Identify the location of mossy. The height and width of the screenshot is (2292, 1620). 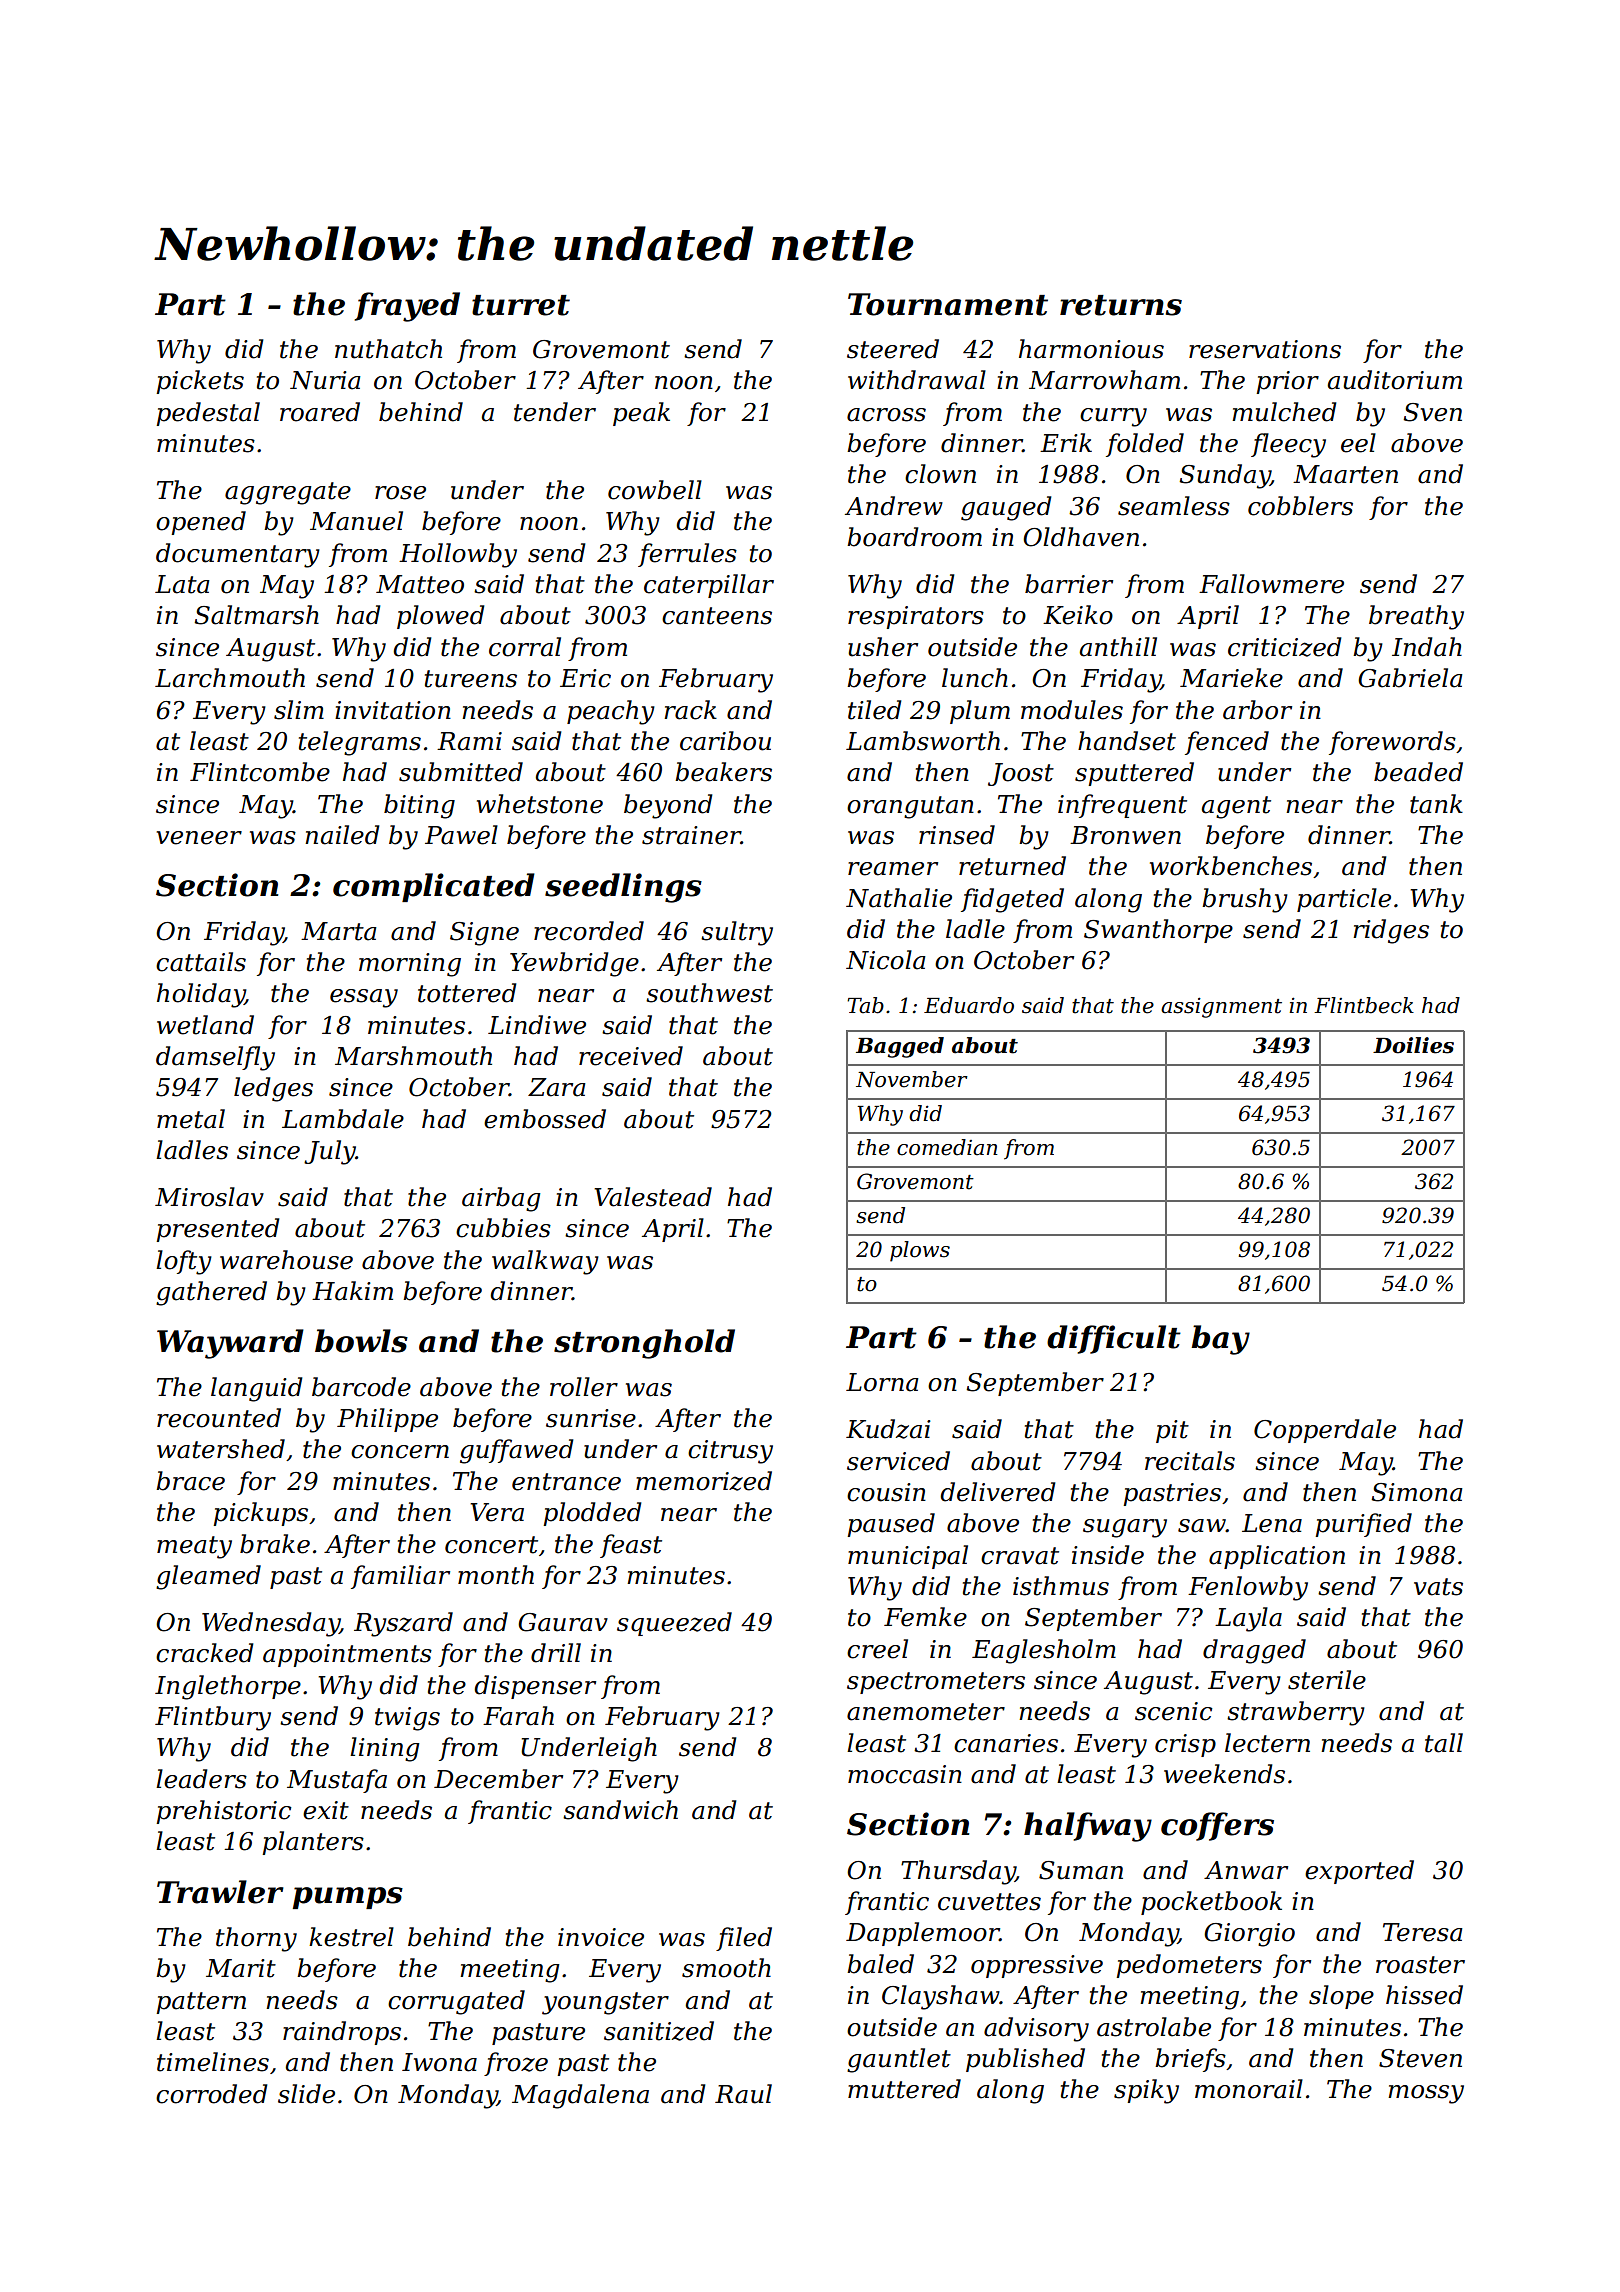
(1426, 2094).
